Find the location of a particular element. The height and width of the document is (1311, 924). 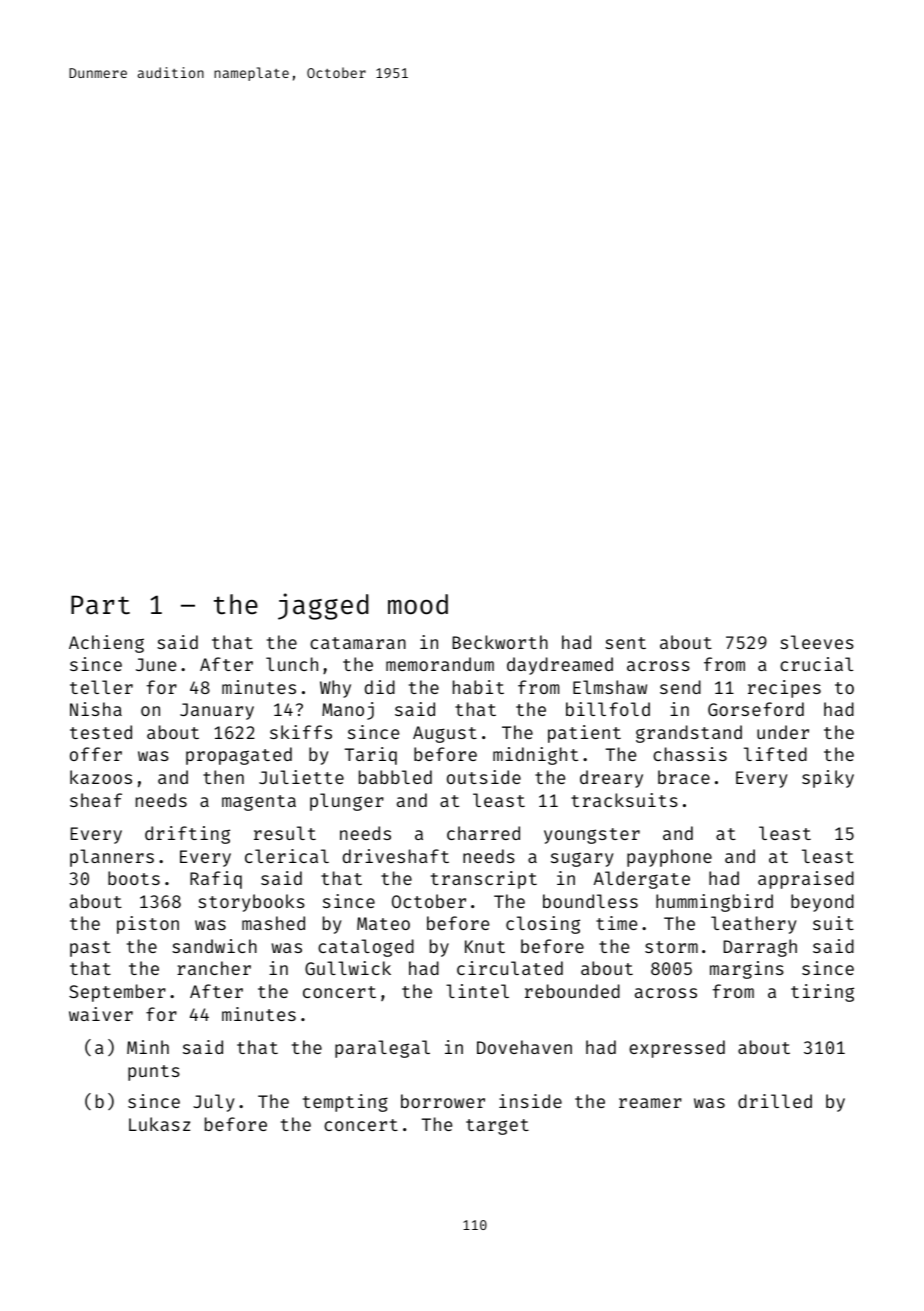

grandstand is located at coordinates (689, 734).
